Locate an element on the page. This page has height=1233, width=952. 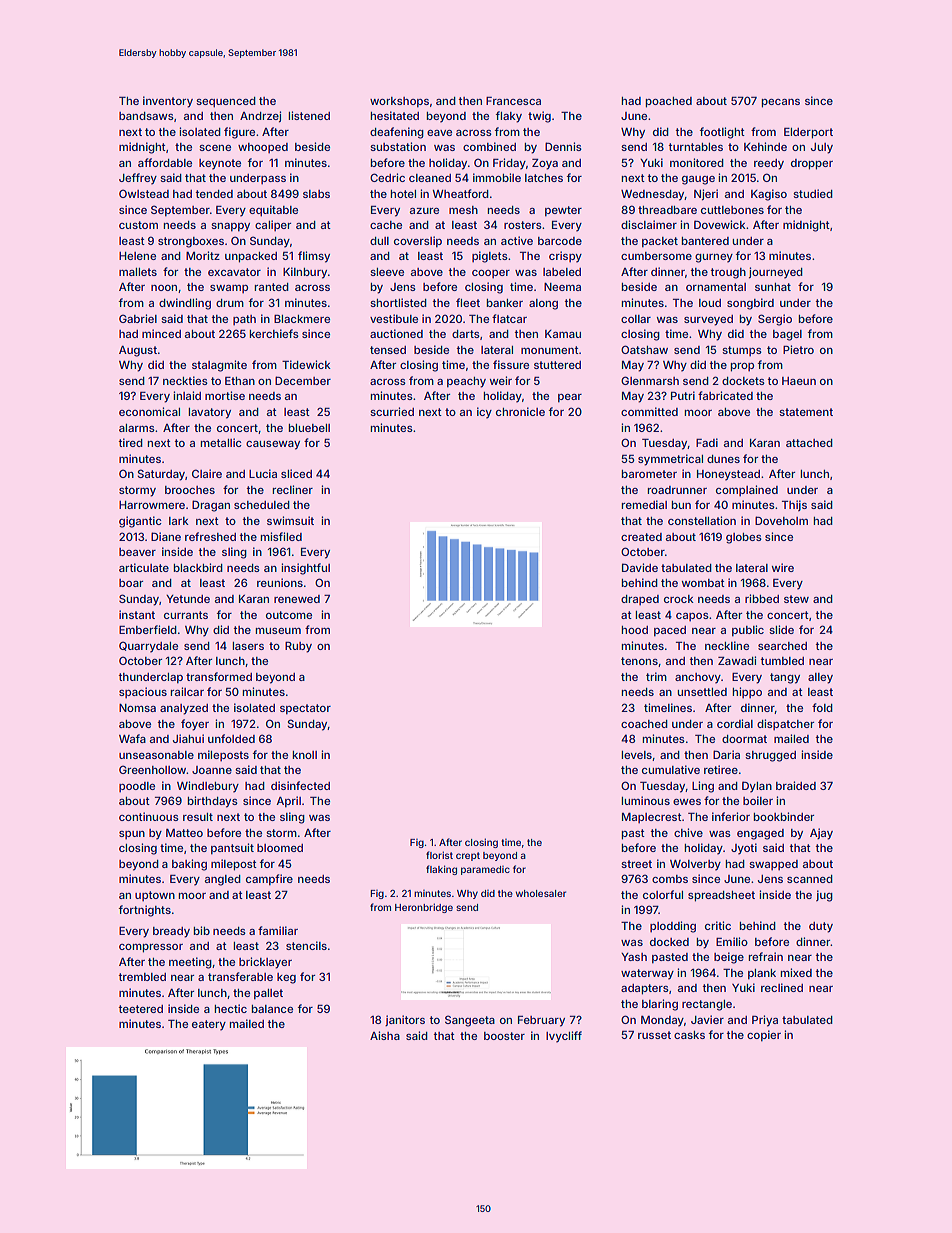
casks is located at coordinates (689, 1035).
